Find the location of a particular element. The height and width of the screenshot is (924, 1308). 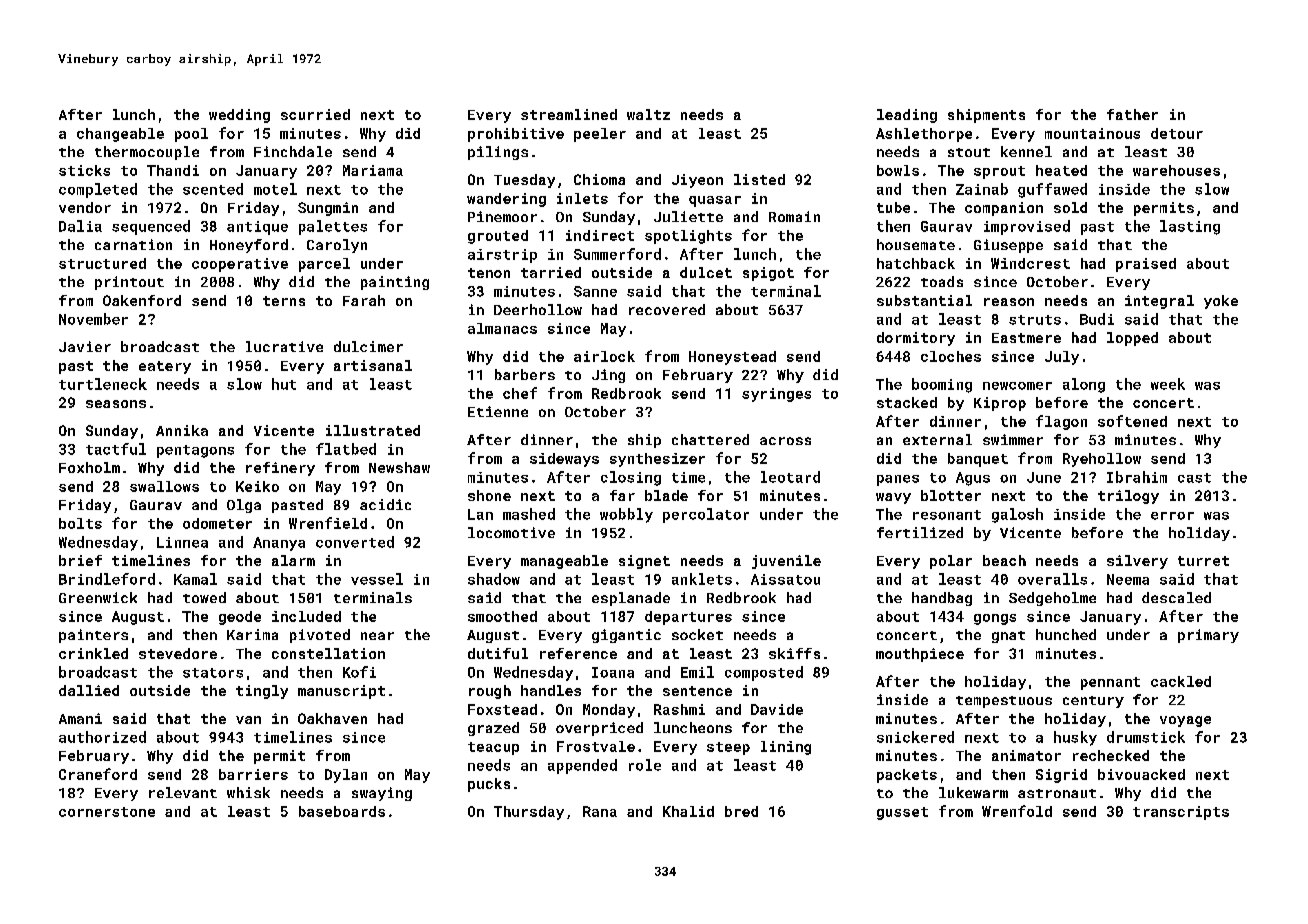

primary is located at coordinates (1208, 636).
